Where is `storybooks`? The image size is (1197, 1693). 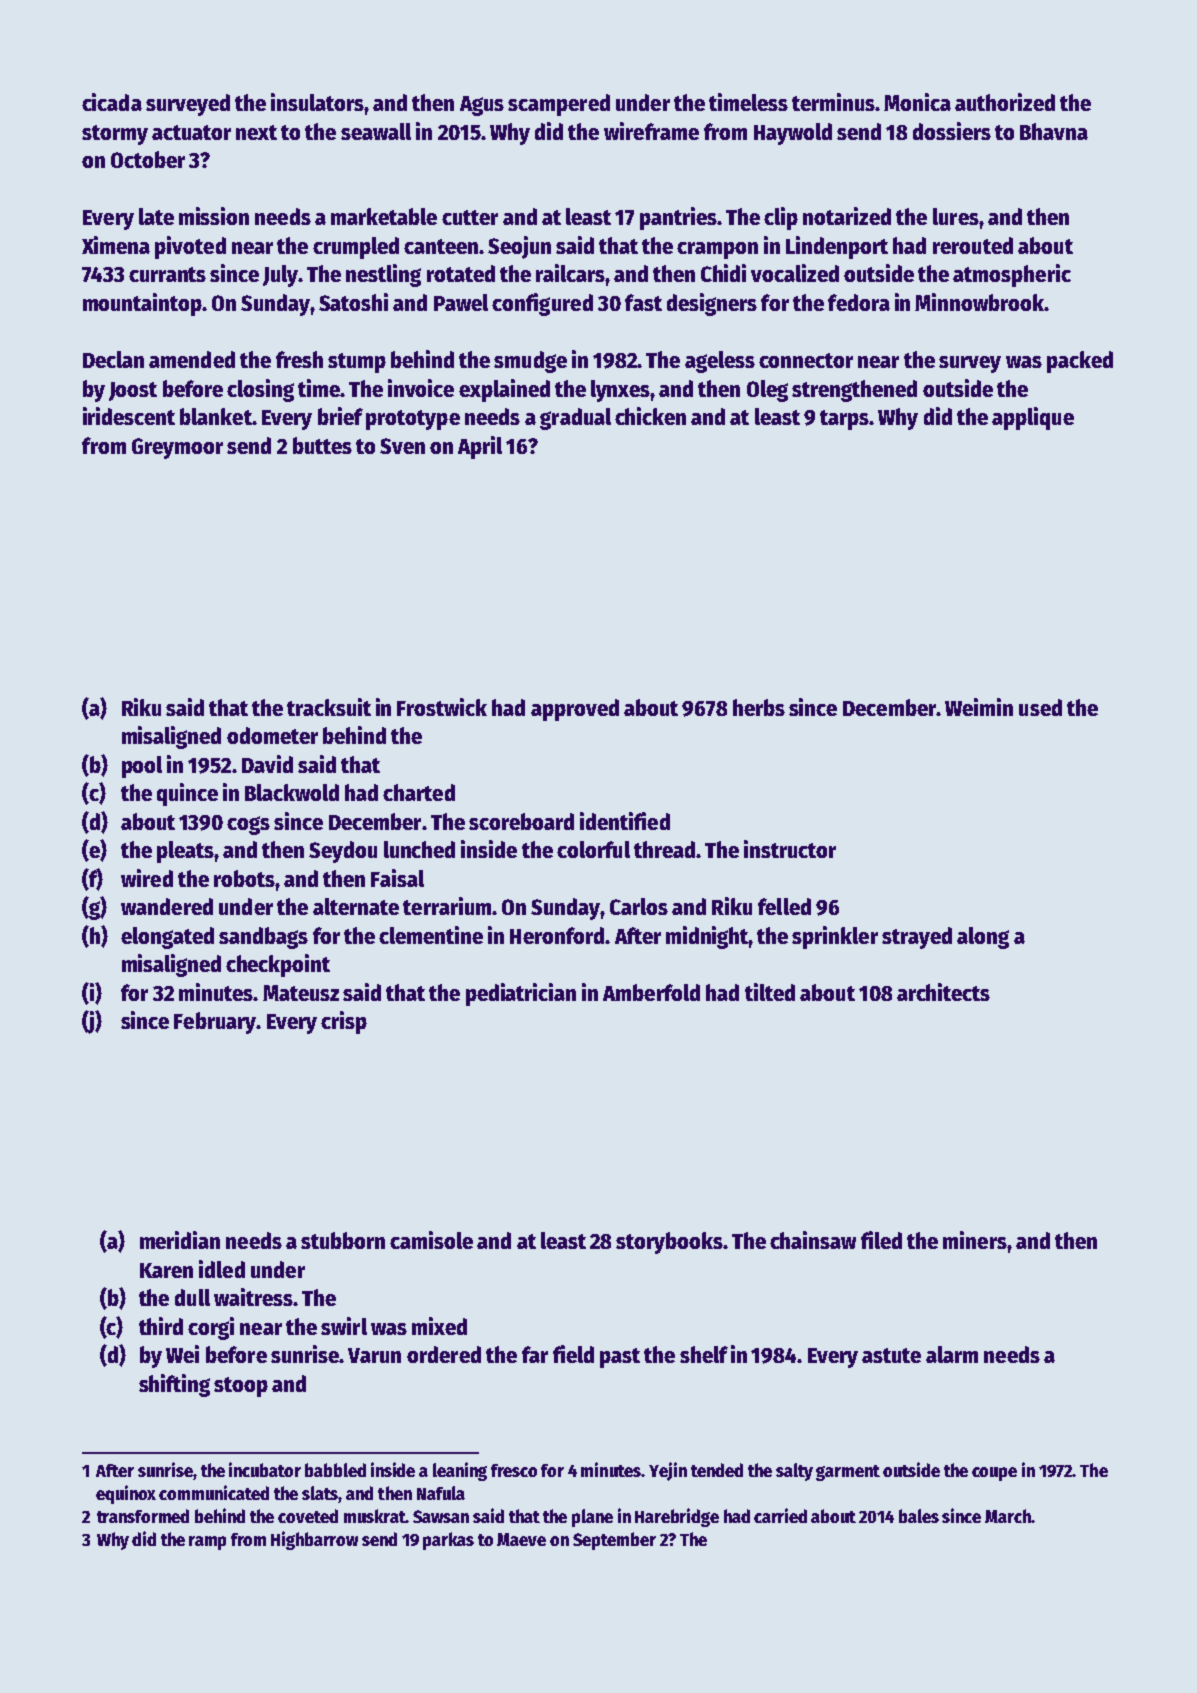
storybooks is located at coordinates (669, 1243).
